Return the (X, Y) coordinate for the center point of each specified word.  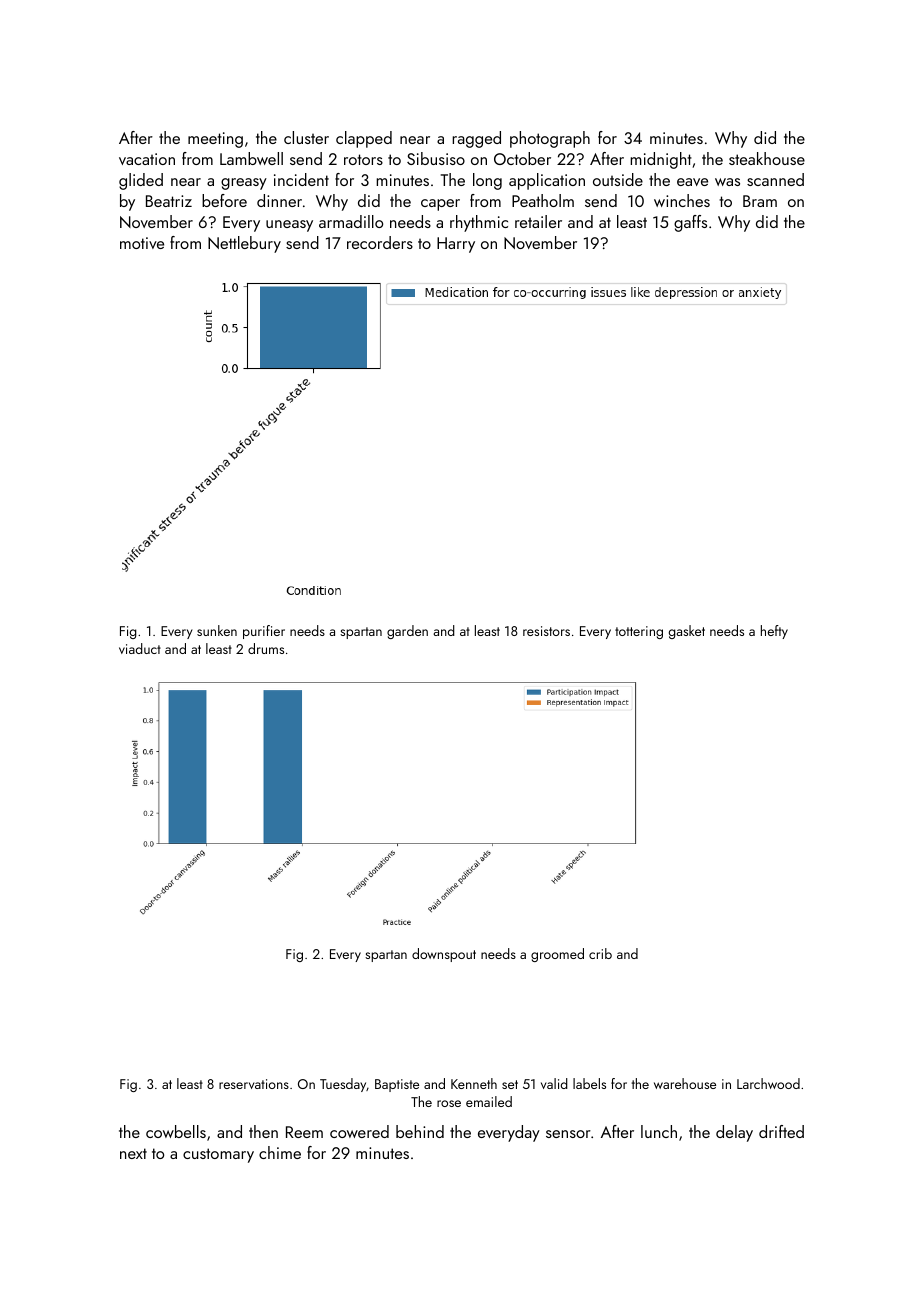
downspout (444, 955)
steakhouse (767, 158)
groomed (557, 955)
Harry (456, 245)
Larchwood (768, 1083)
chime (280, 1152)
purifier (264, 632)
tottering (639, 632)
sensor (568, 1134)
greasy (244, 184)
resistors (546, 631)
